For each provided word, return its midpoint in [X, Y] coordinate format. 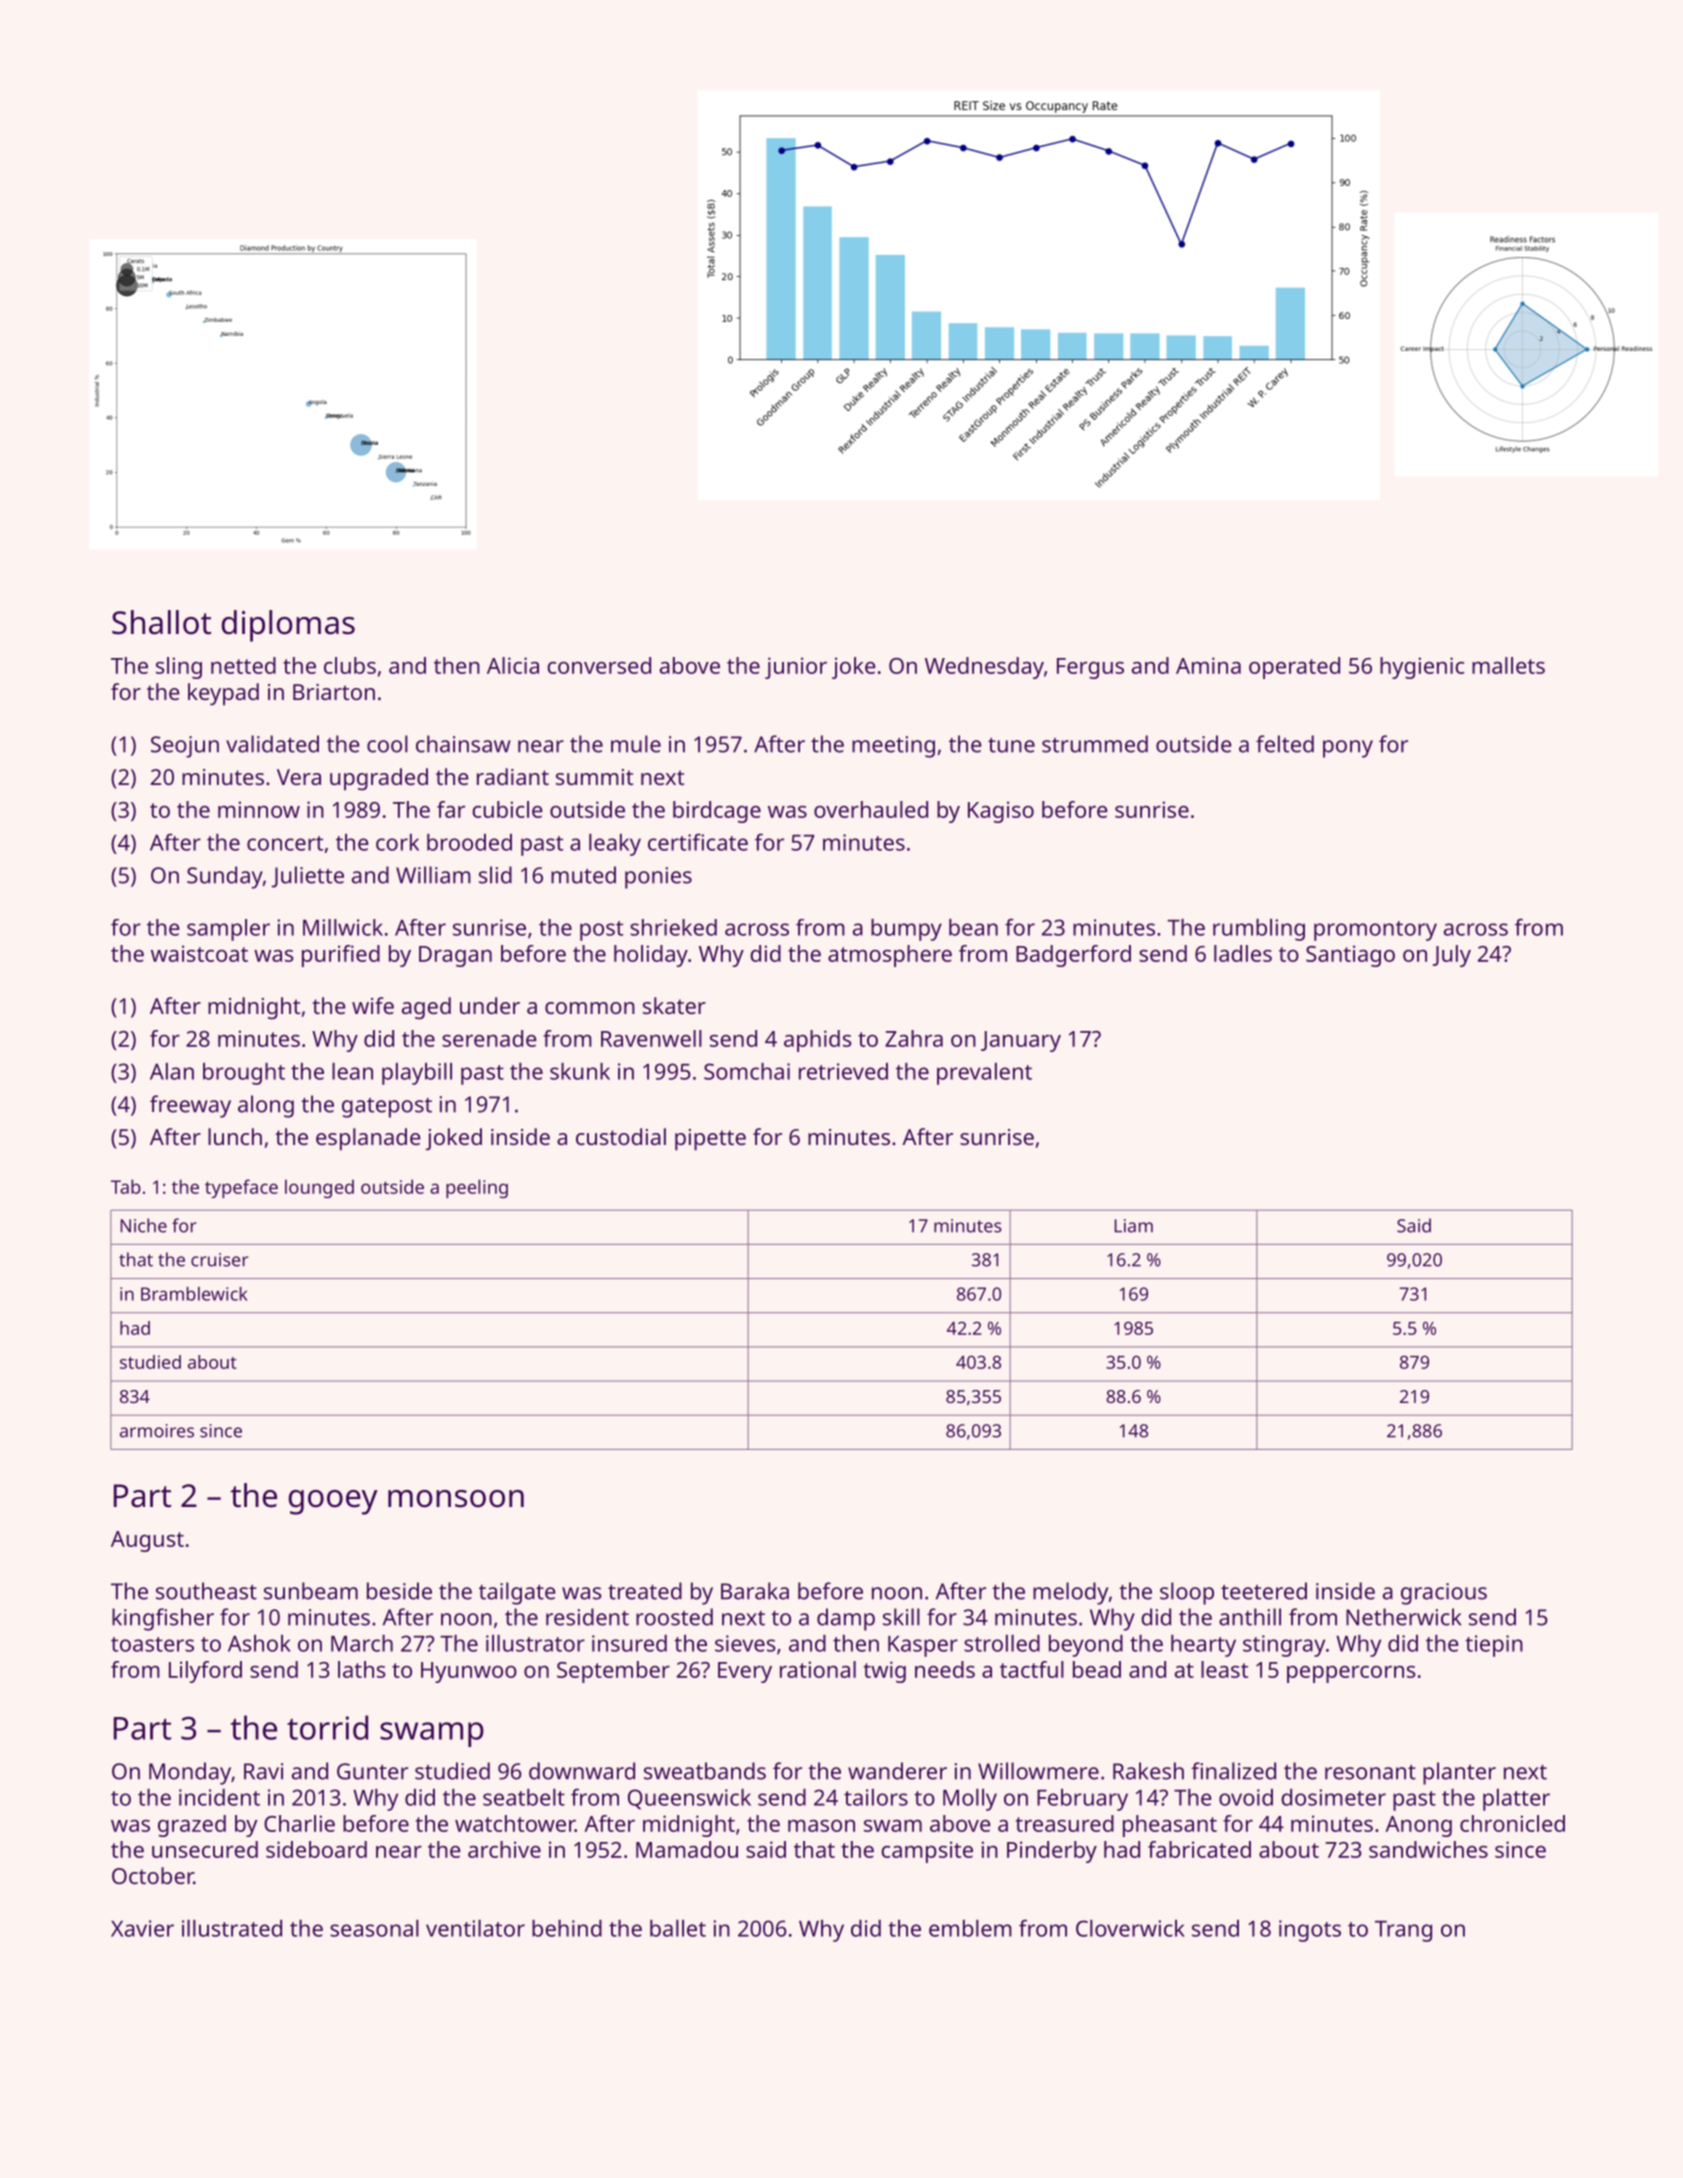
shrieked [673, 927]
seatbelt [524, 1797]
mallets [1508, 665]
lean [352, 1071]
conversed [599, 665]
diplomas [288, 626]
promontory [1375, 931]
